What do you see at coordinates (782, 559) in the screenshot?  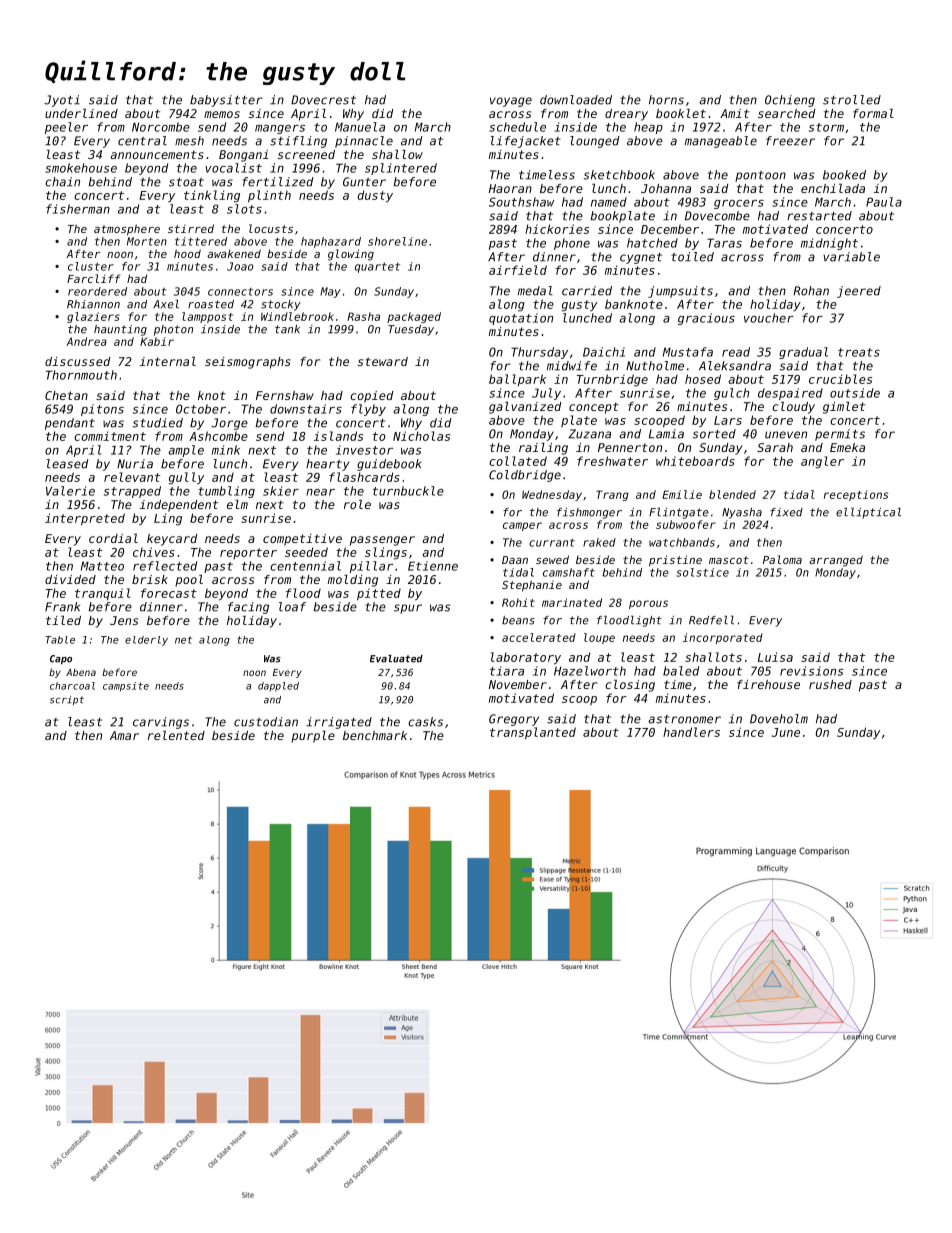 I see `Paloma` at bounding box center [782, 559].
